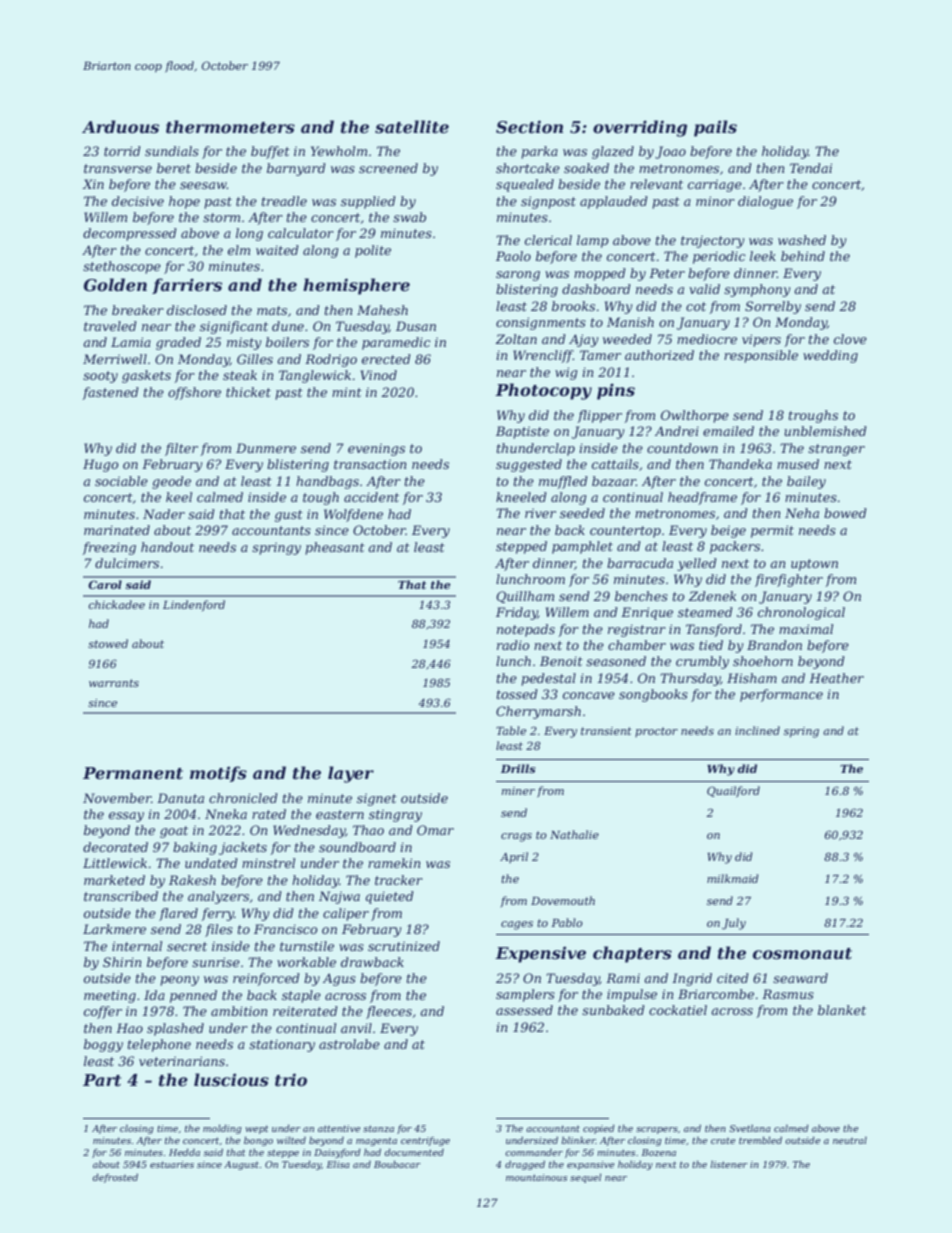 Image resolution: width=952 pixels, height=1233 pixels. What do you see at coordinates (715, 128) in the screenshot?
I see `pails` at bounding box center [715, 128].
